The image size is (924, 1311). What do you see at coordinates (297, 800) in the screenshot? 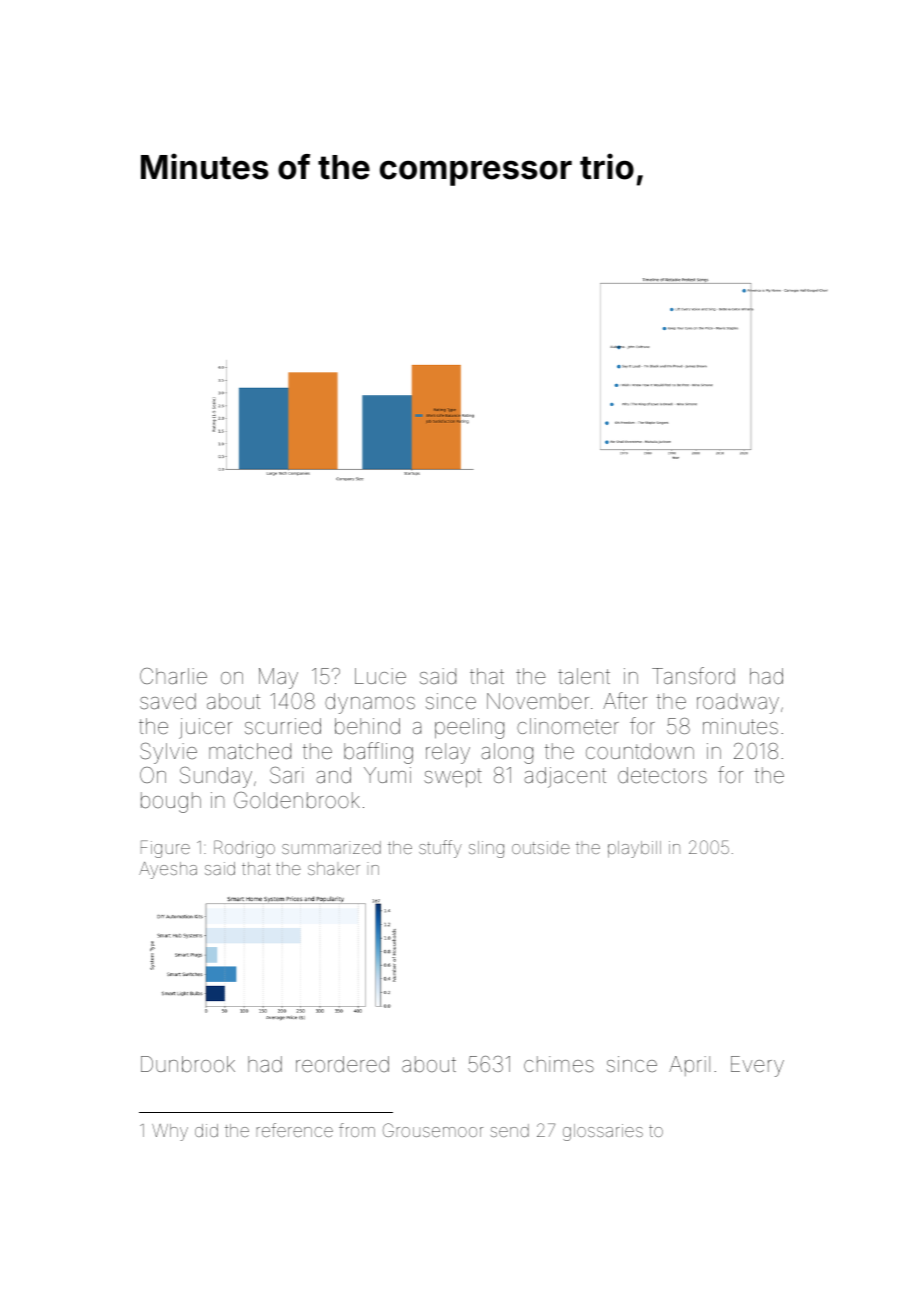
I see `Goldenbrook` at bounding box center [297, 800].
